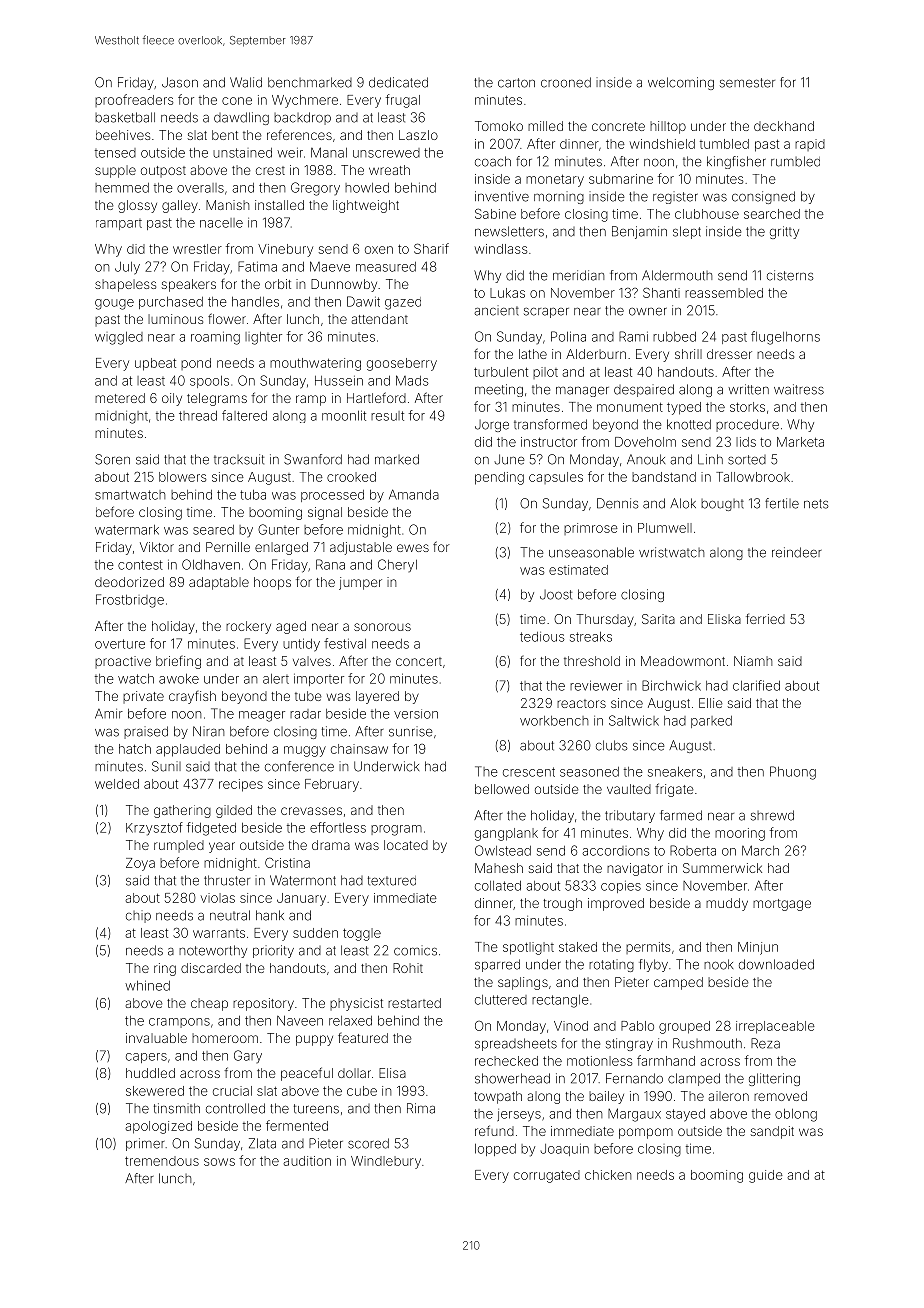 The width and height of the page is (924, 1308). Describe the element at coordinates (338, 827) in the page. I see `effortless` at that location.
